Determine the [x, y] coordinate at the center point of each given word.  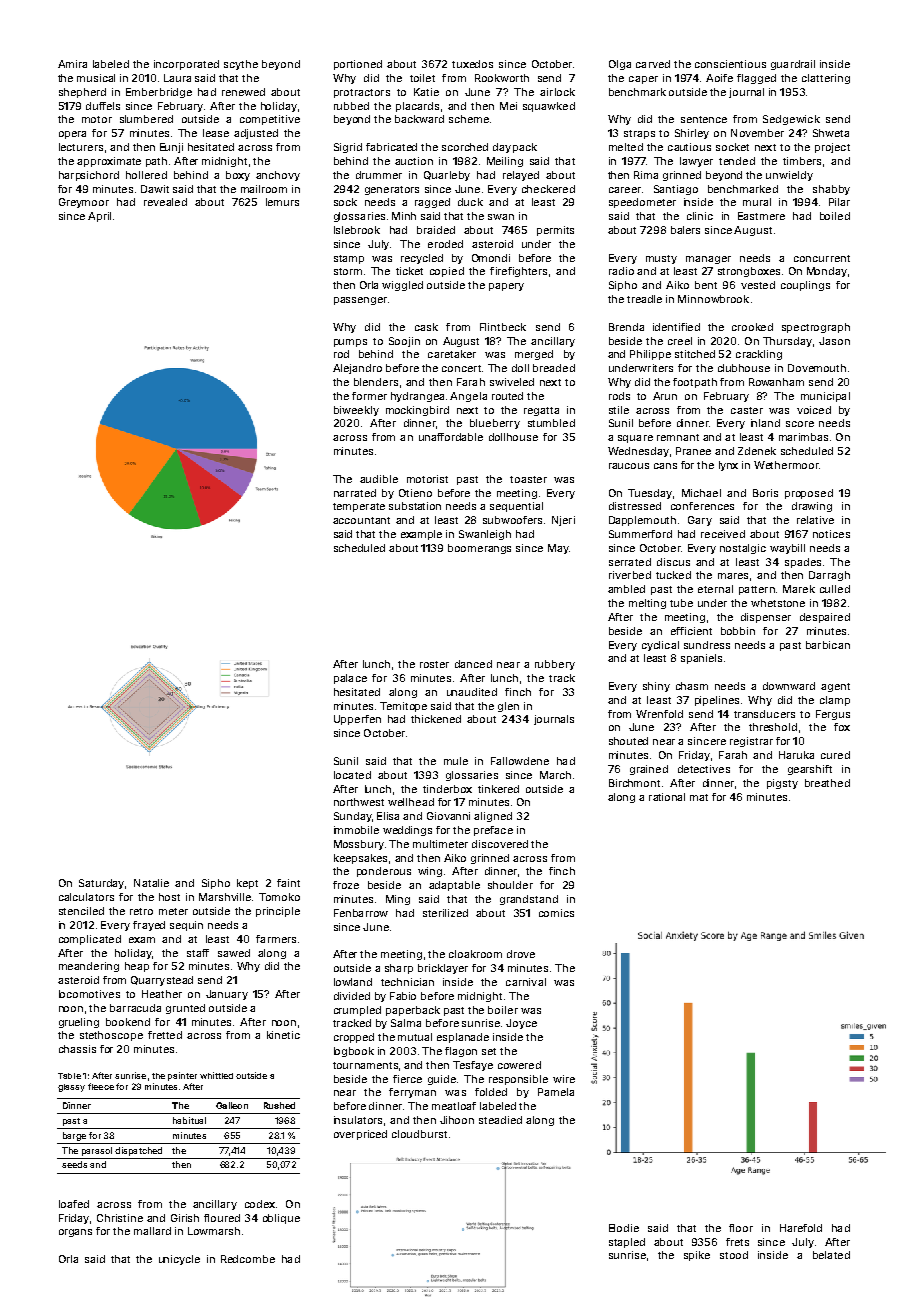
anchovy [278, 176]
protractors [362, 93]
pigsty [782, 784]
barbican [828, 645]
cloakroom [475, 954]
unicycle [179, 1260]
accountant [361, 520]
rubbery [555, 665]
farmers [276, 939]
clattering [826, 79]
